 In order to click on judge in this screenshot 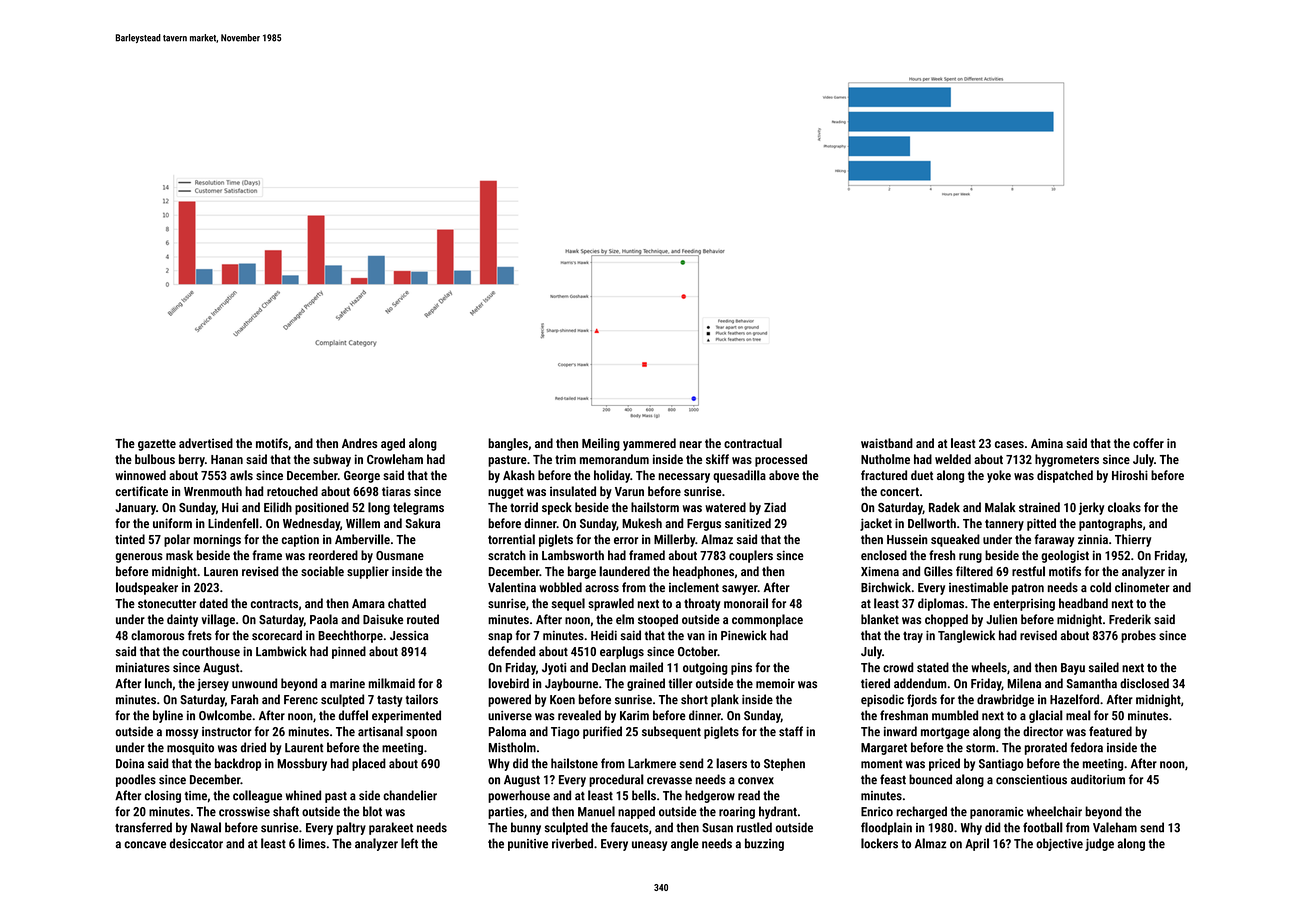, I will do `click(1099, 844)`.
